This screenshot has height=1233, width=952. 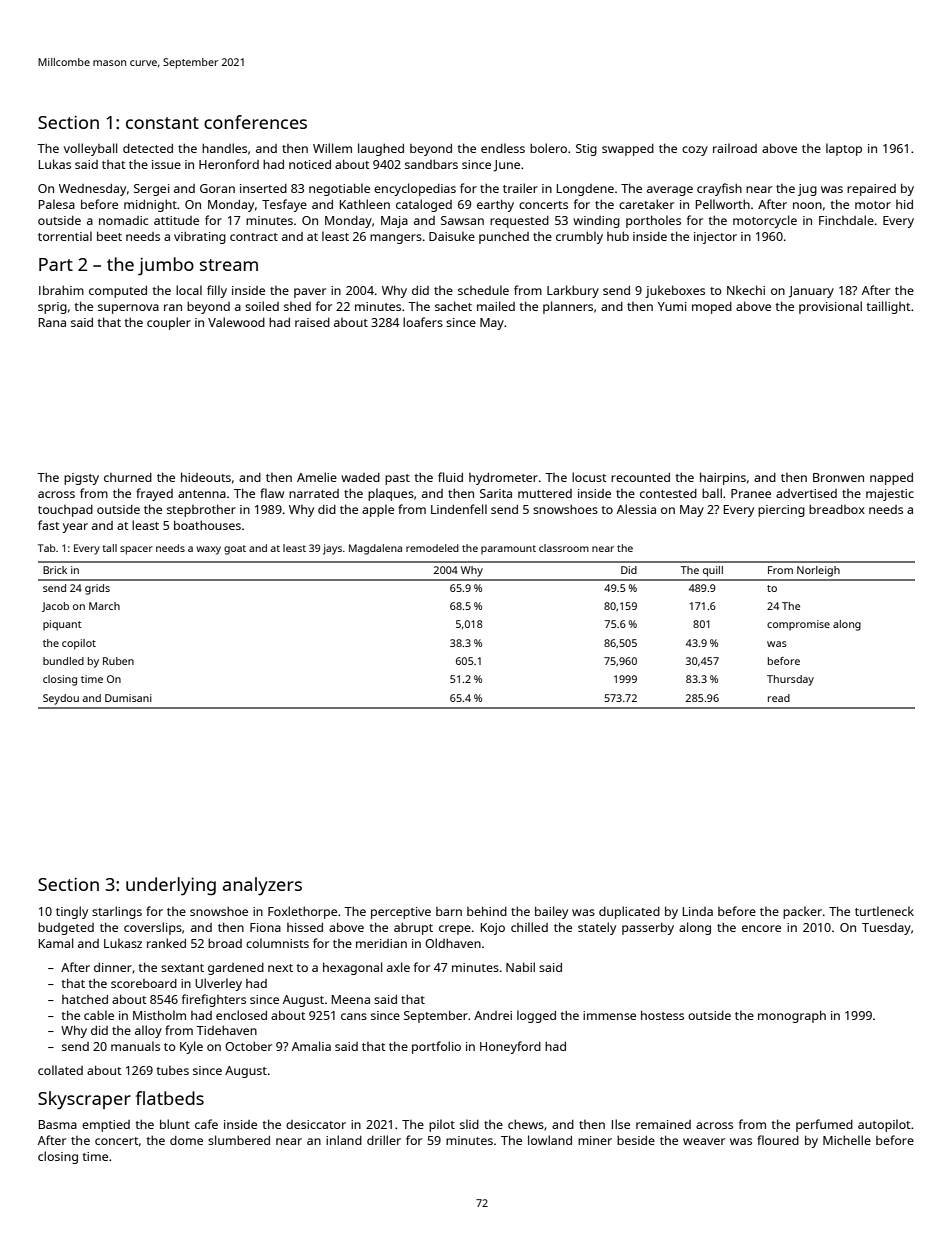 I want to click on chews, so click(x=526, y=1124).
